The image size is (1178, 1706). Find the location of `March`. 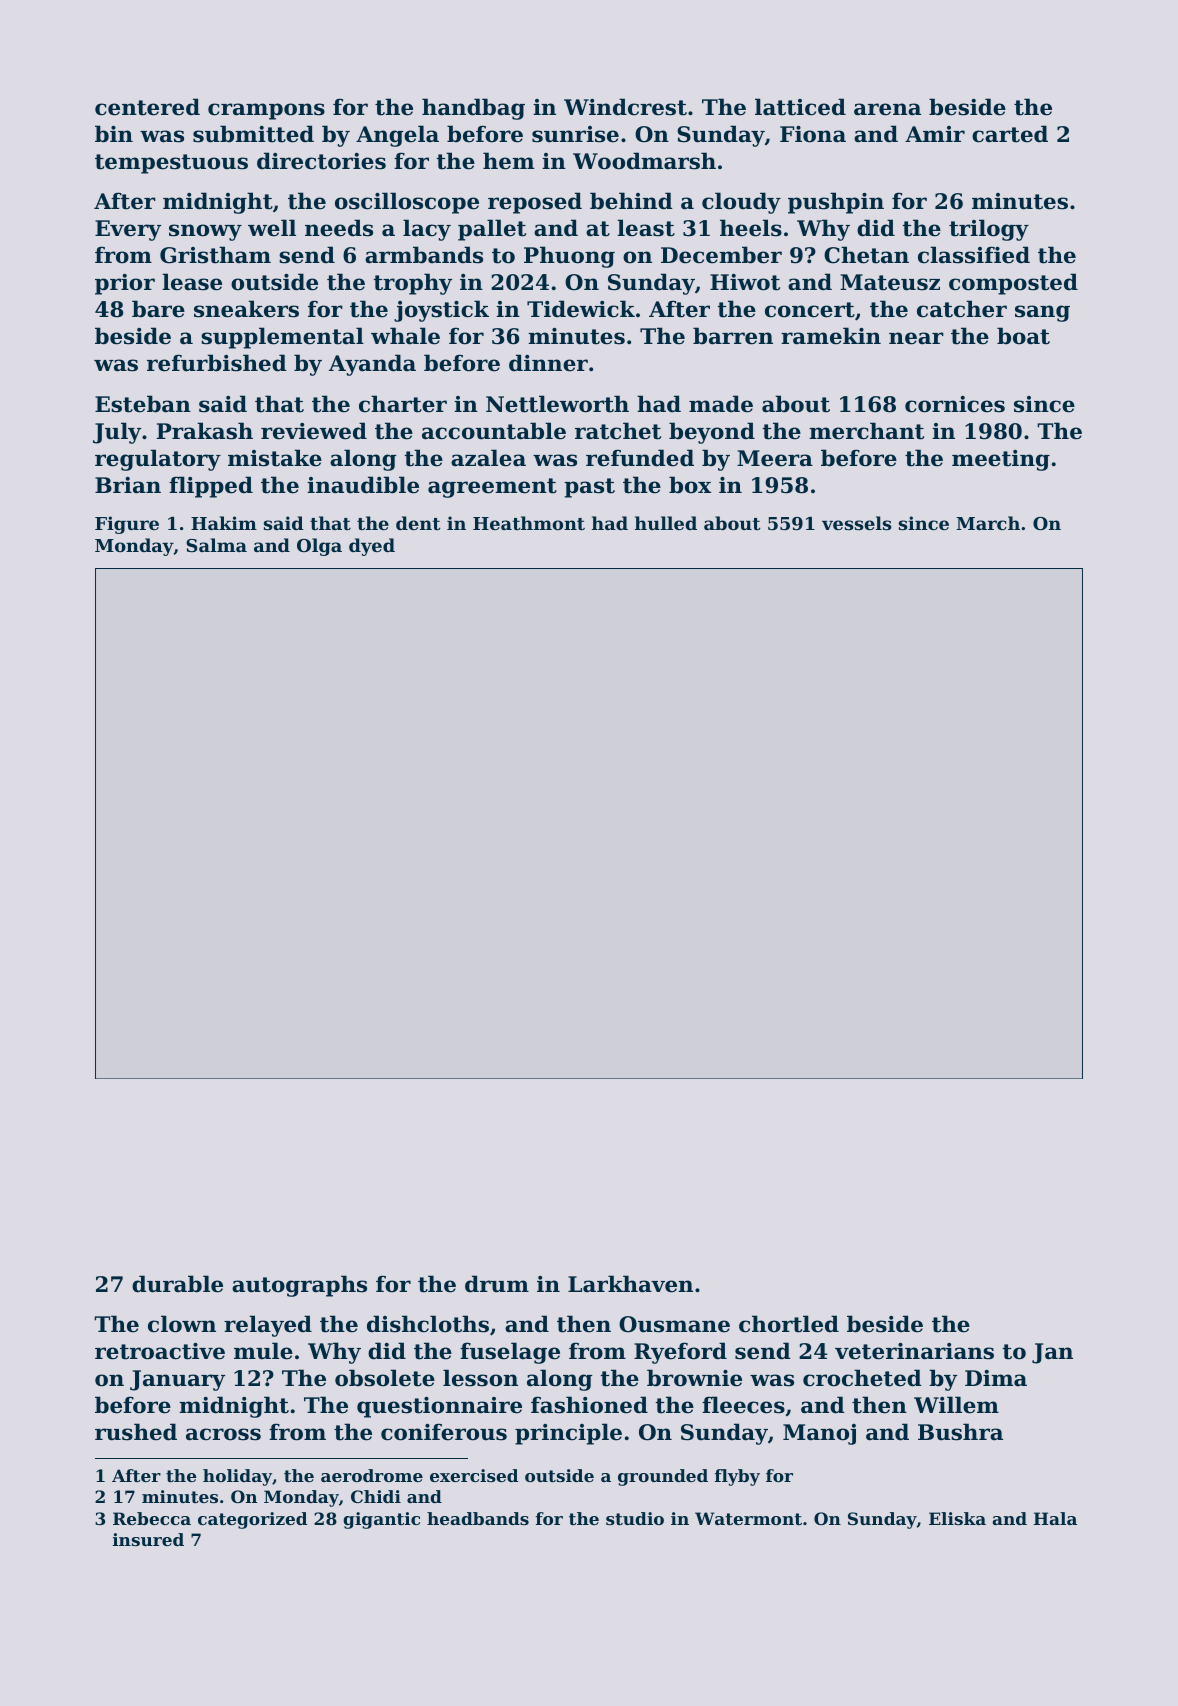

March is located at coordinates (988, 523).
